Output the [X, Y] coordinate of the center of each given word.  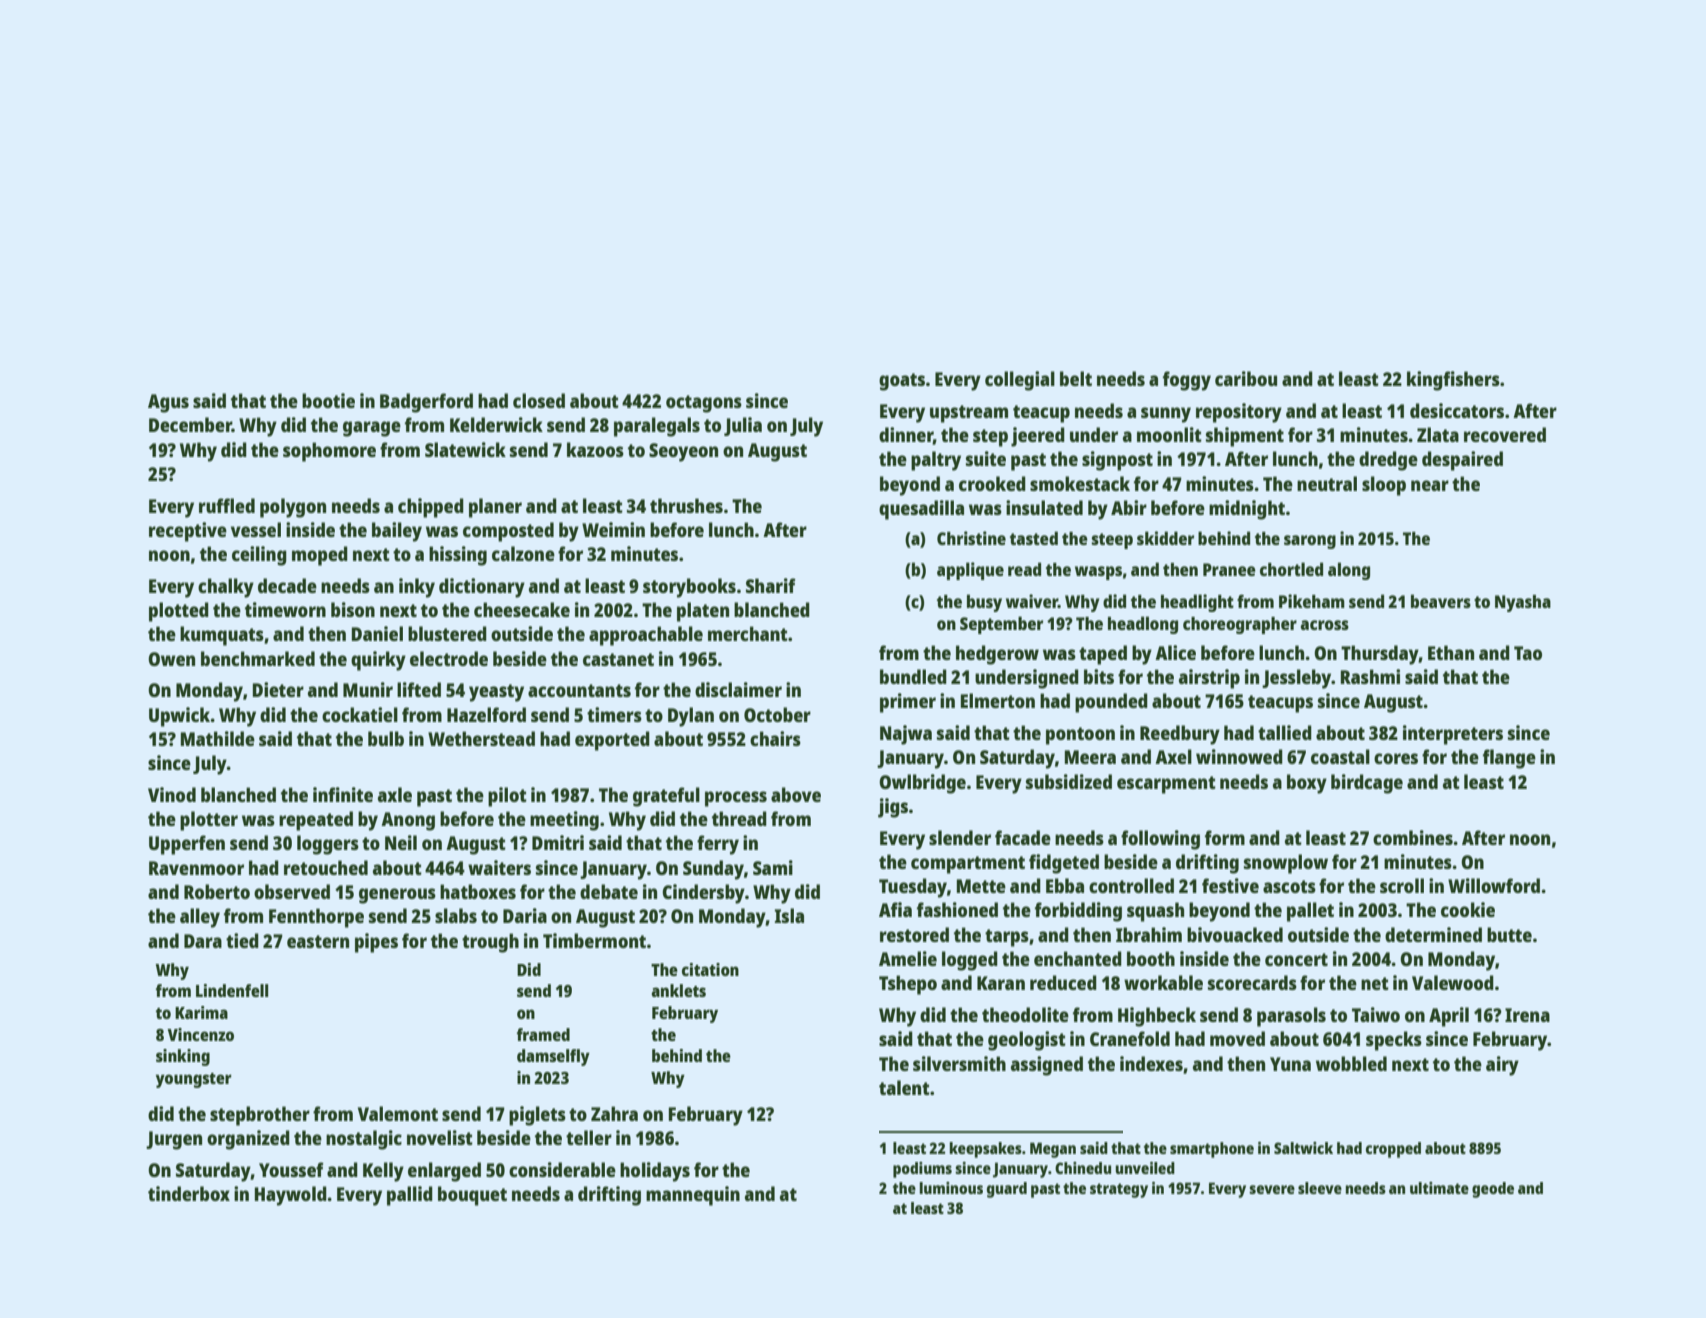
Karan [1001, 983]
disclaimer [738, 689]
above [796, 794]
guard [1007, 1190]
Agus [168, 403]
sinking [183, 1057]
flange [1509, 759]
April [1449, 1017]
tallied [1285, 732]
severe [1272, 1189]
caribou [1246, 378]
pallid [410, 1196]
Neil [401, 842]
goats [902, 382]
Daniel [377, 633]
